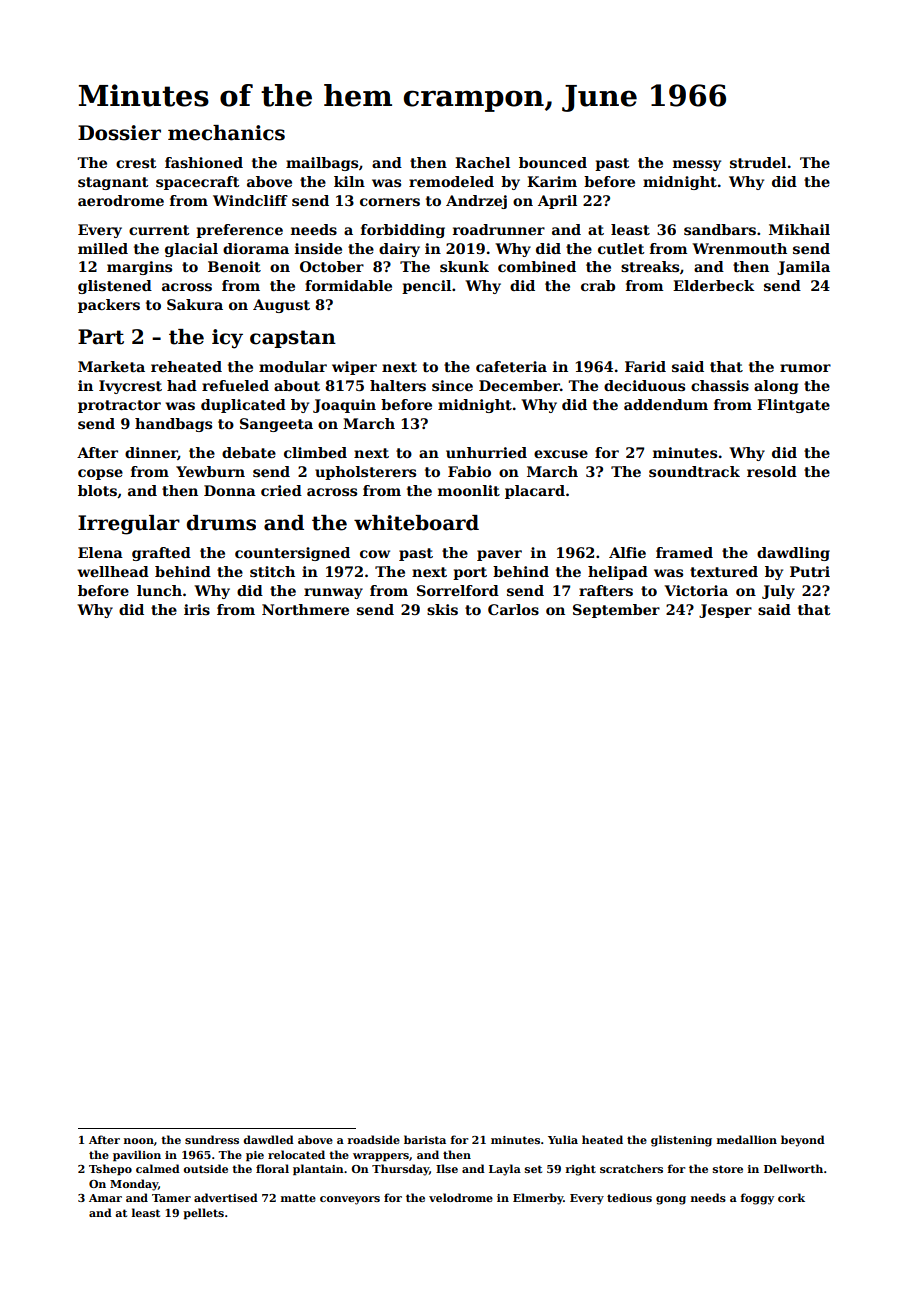 Image resolution: width=908 pixels, height=1316 pixels. What do you see at coordinates (537, 266) in the screenshot?
I see `combined` at bounding box center [537, 266].
